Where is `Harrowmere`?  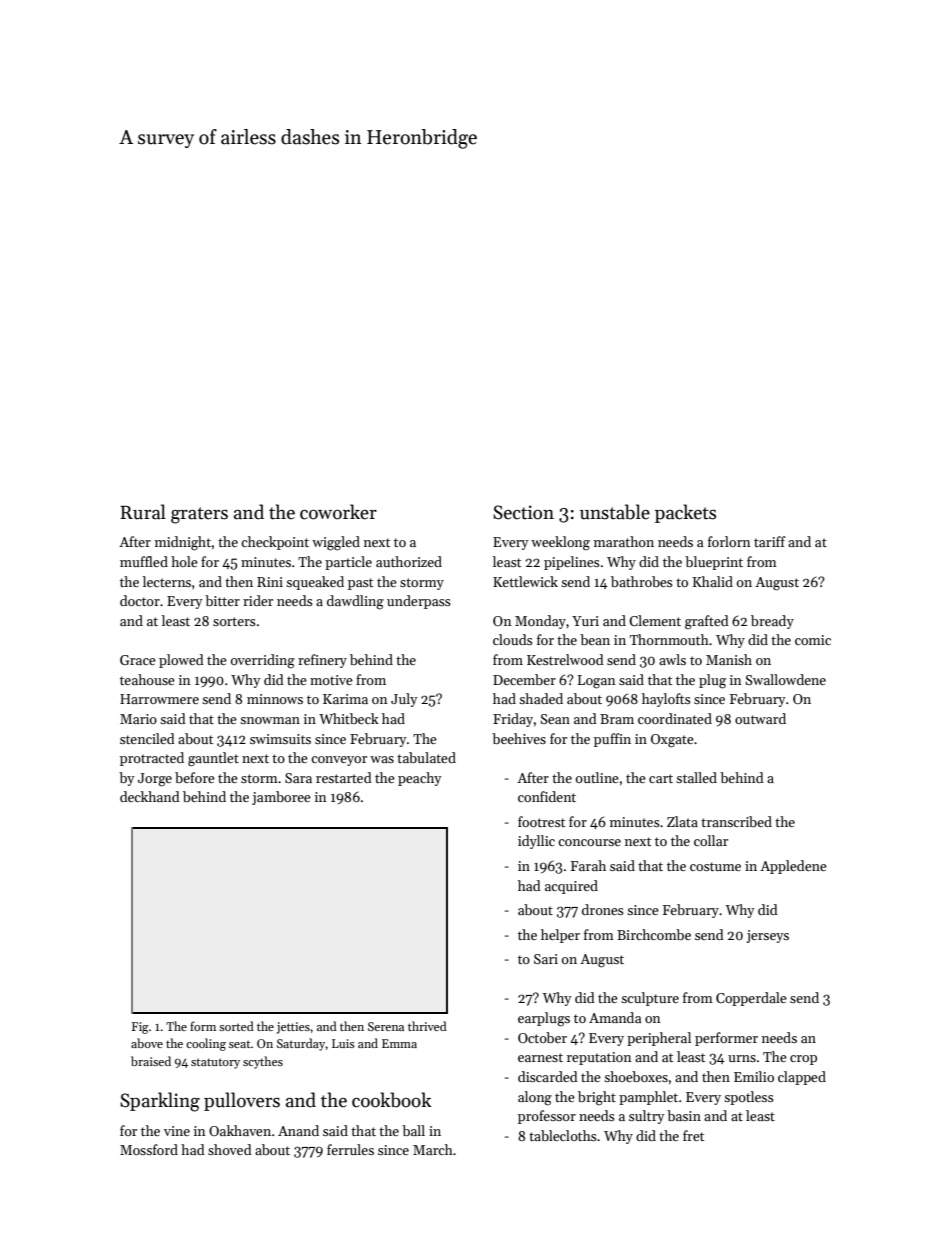
Harrowmere is located at coordinates (159, 699).
